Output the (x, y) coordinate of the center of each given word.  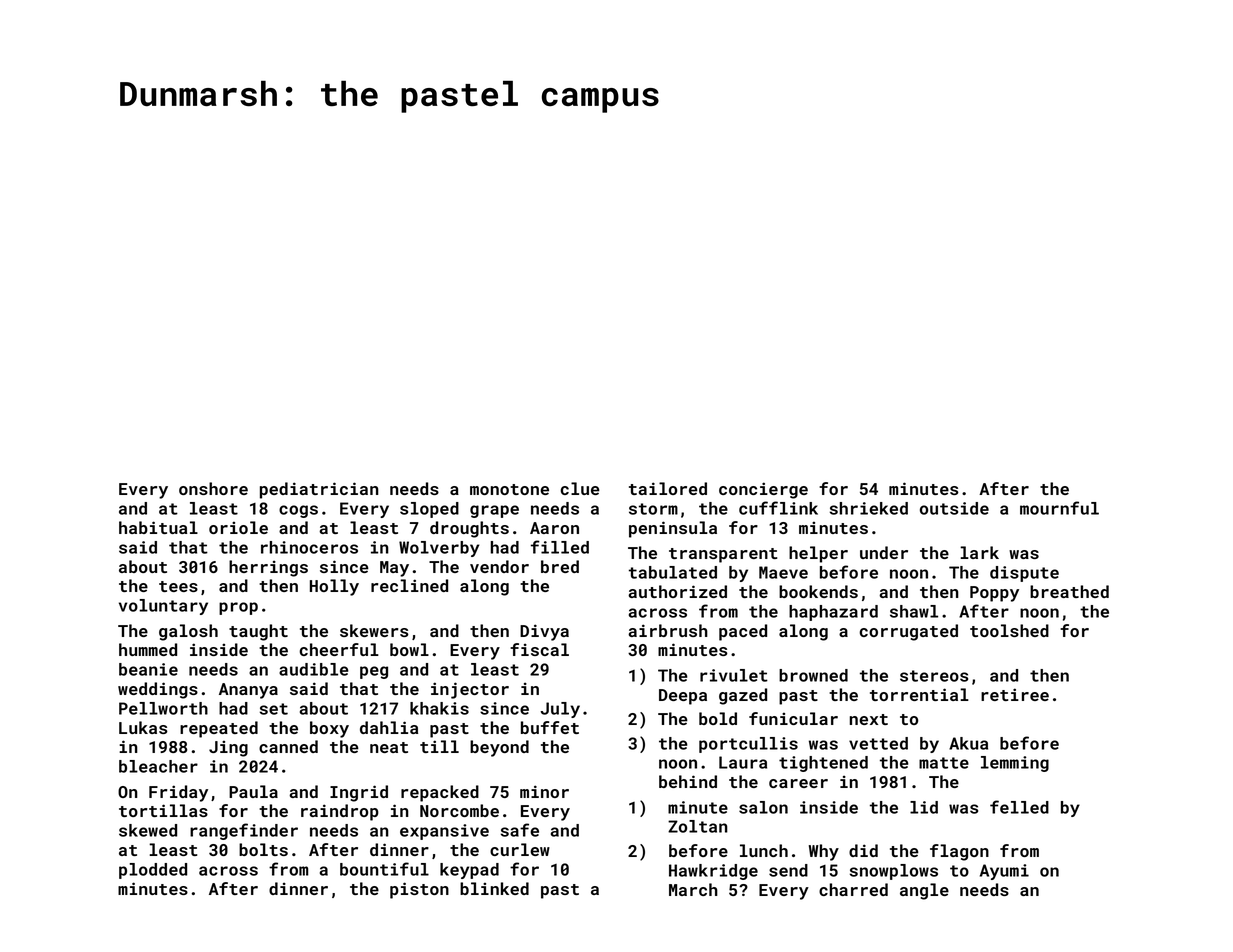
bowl (409, 649)
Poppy (994, 594)
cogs (298, 511)
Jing (228, 748)
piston (419, 890)
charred (853, 889)
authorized (677, 591)
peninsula (673, 529)
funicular (793, 718)
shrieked (869, 508)
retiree (1015, 694)
